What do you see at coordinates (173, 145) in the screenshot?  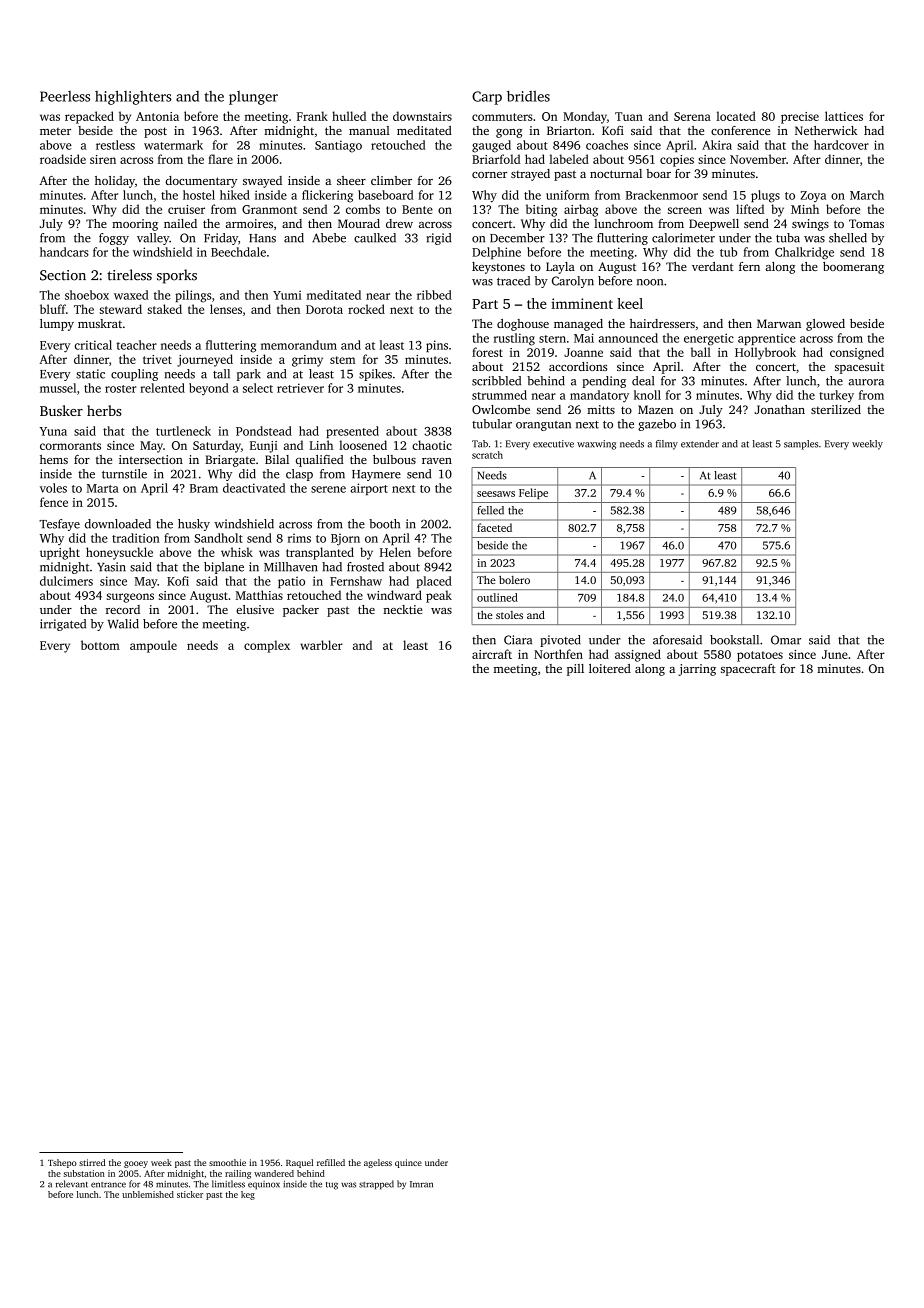 I see `watermark` at bounding box center [173, 145].
